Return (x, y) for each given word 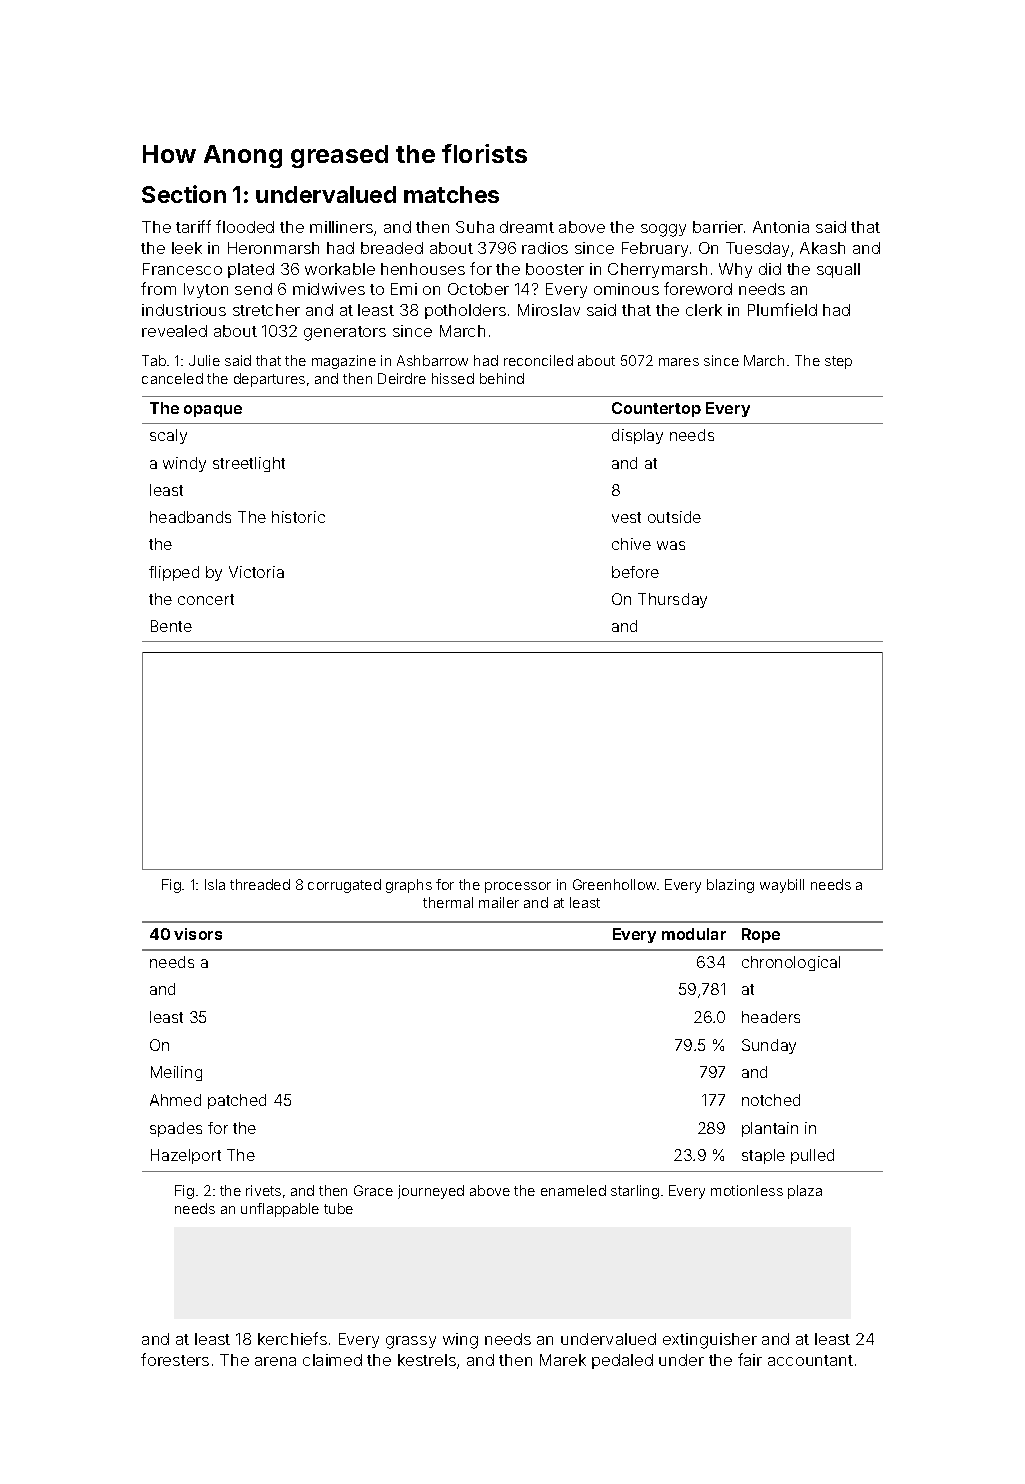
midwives (329, 289)
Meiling (176, 1073)
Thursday (672, 600)
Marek (563, 1360)
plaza (805, 1192)
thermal (448, 902)
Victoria (256, 572)
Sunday (769, 1046)
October (478, 289)
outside (674, 517)
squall (838, 270)
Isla (215, 884)
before (635, 572)
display (637, 436)
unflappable (280, 1210)
